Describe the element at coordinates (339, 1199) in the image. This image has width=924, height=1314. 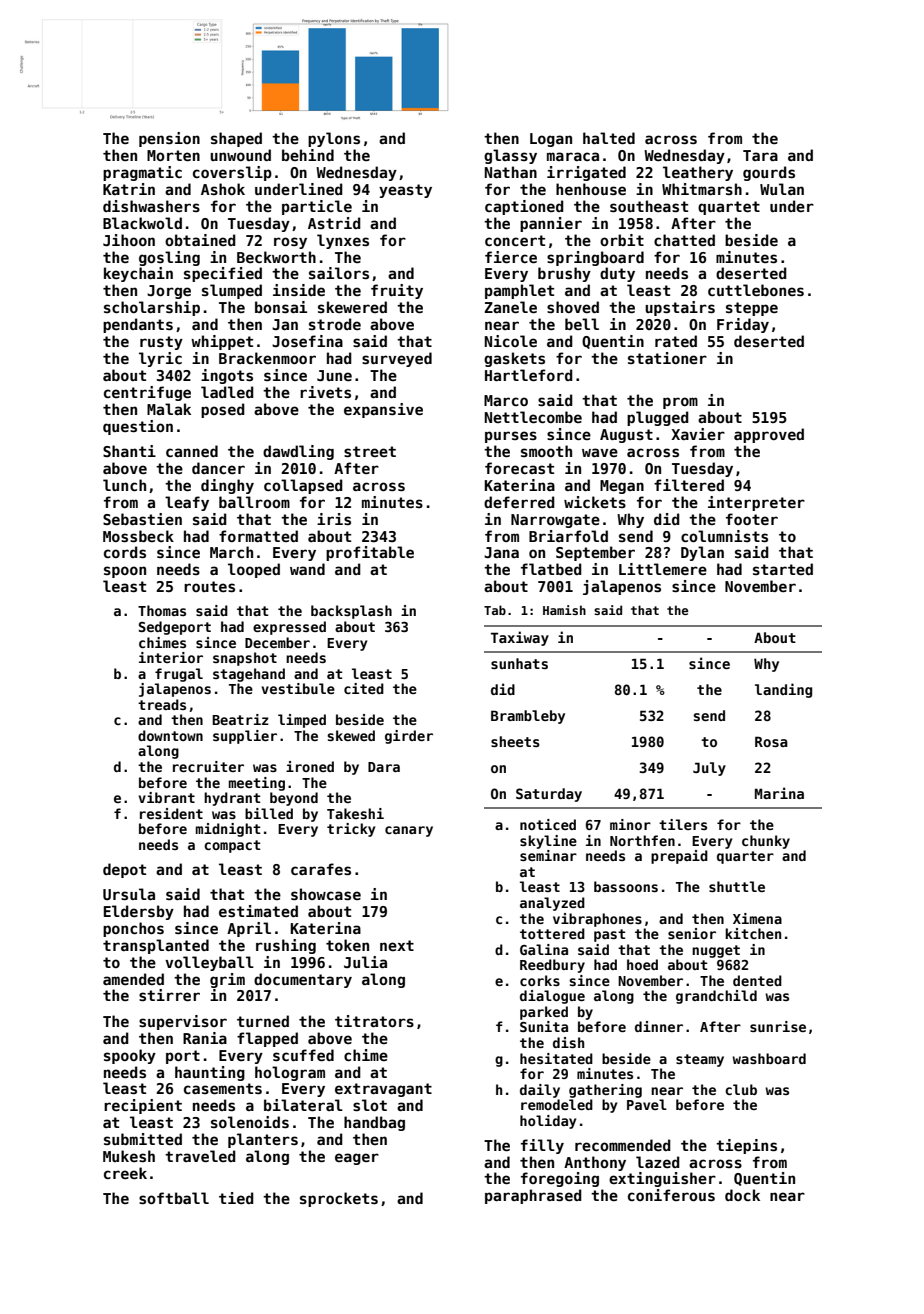
I see `sprockets` at that location.
